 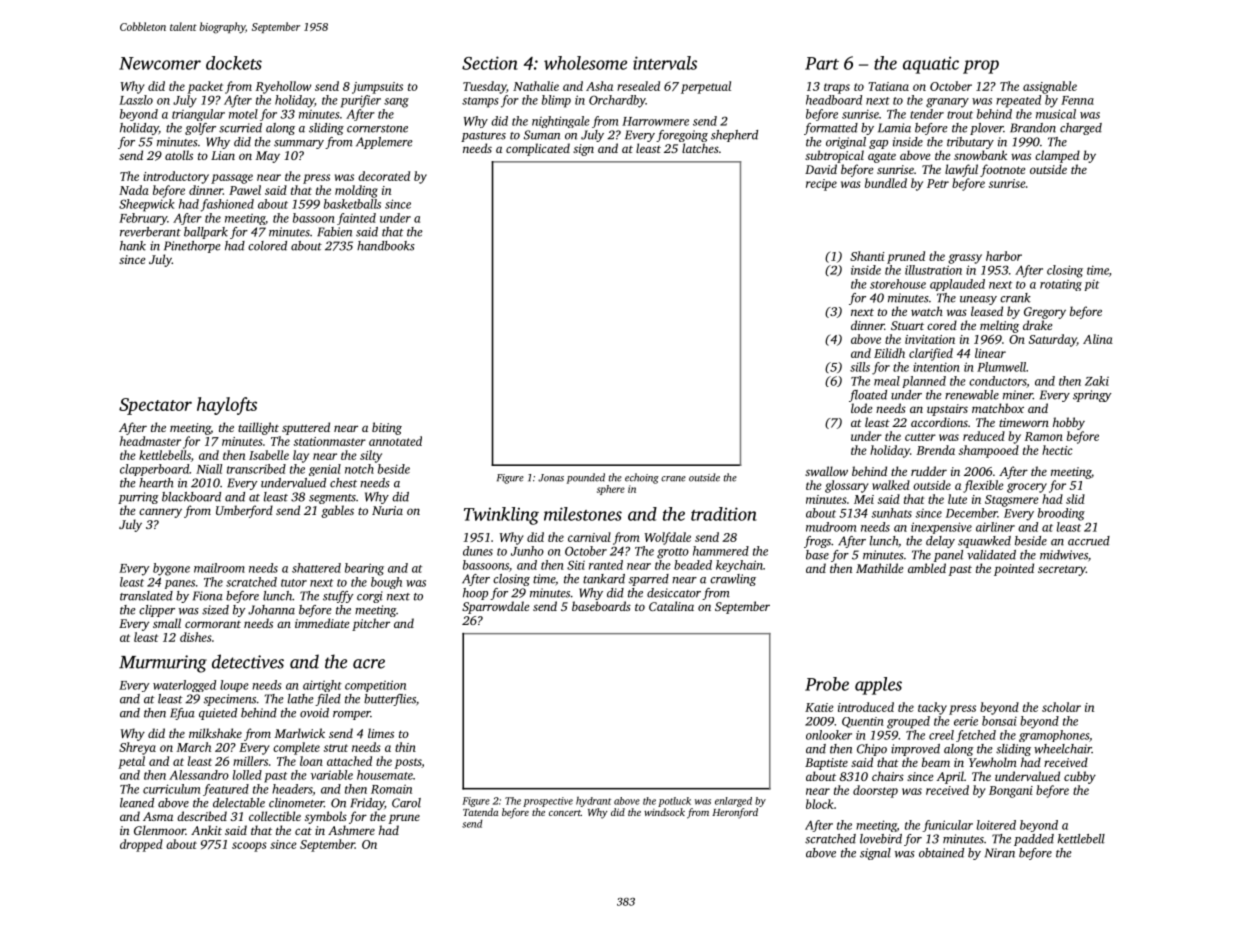 I want to click on Fenna, so click(x=1077, y=100).
